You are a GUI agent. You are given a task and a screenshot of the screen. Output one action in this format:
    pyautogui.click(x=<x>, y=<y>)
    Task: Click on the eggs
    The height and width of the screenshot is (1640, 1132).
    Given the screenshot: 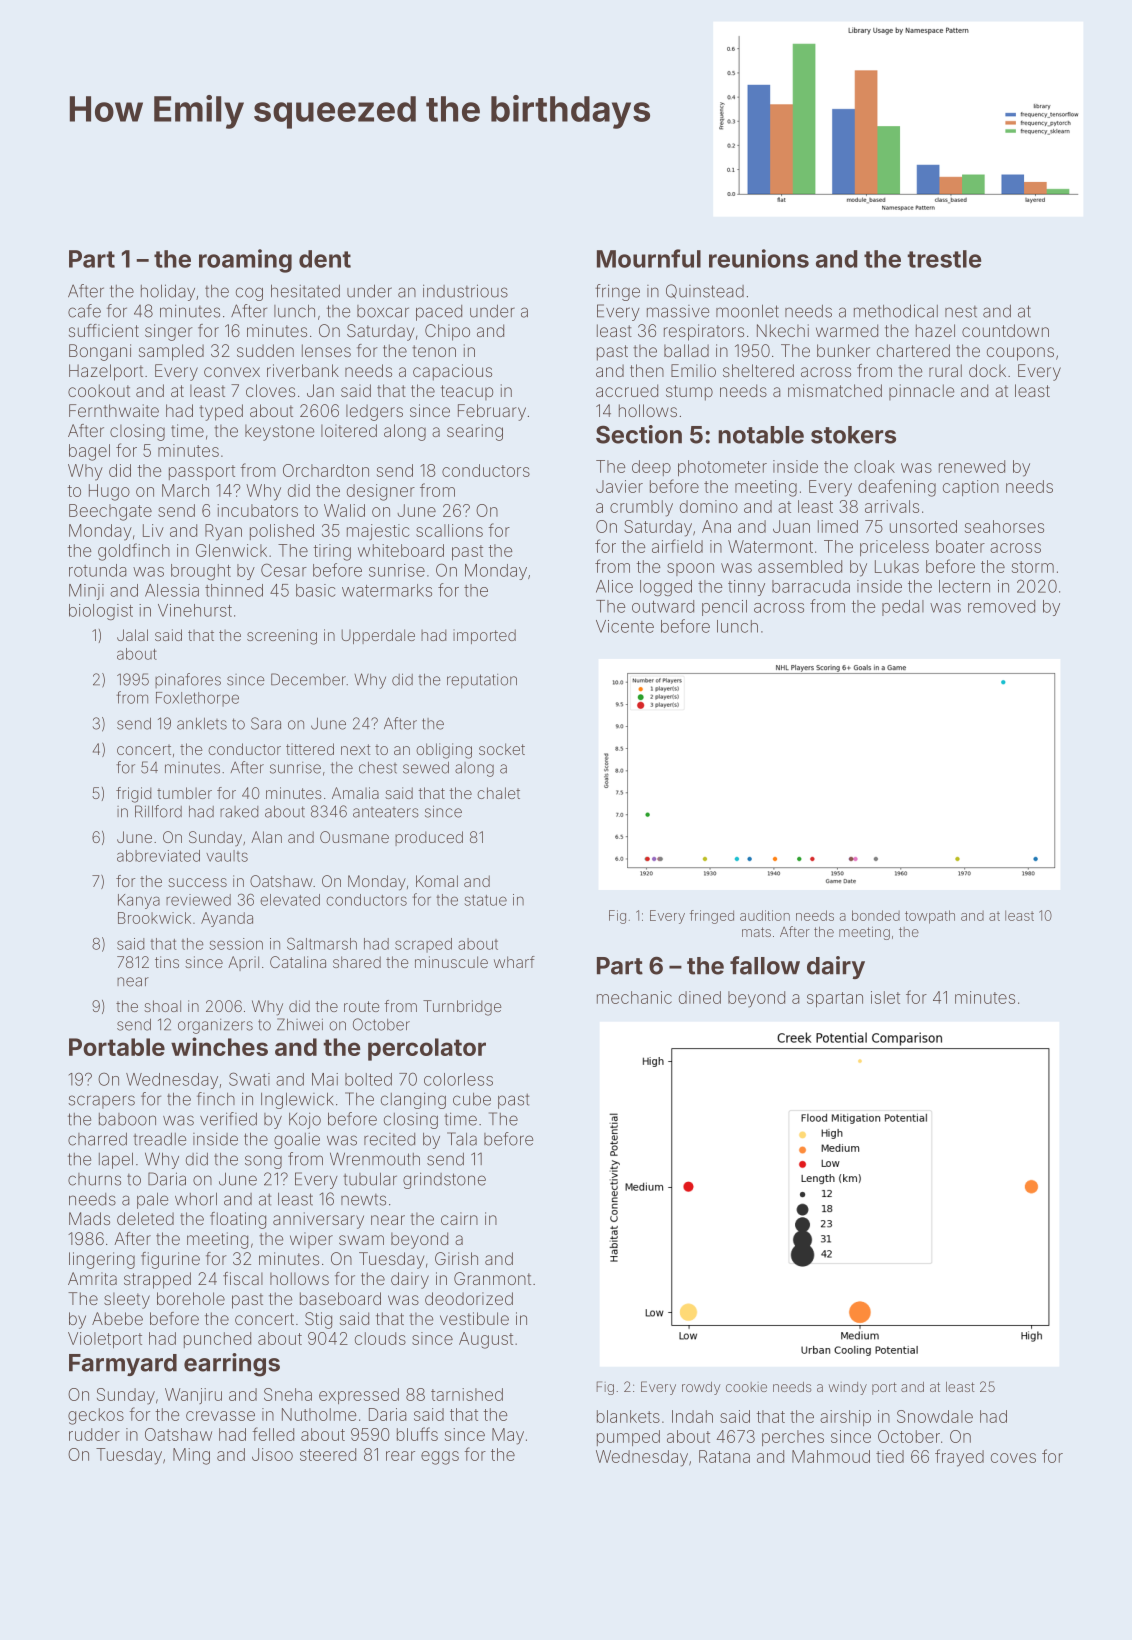 What is the action you would take?
    pyautogui.click(x=440, y=1458)
